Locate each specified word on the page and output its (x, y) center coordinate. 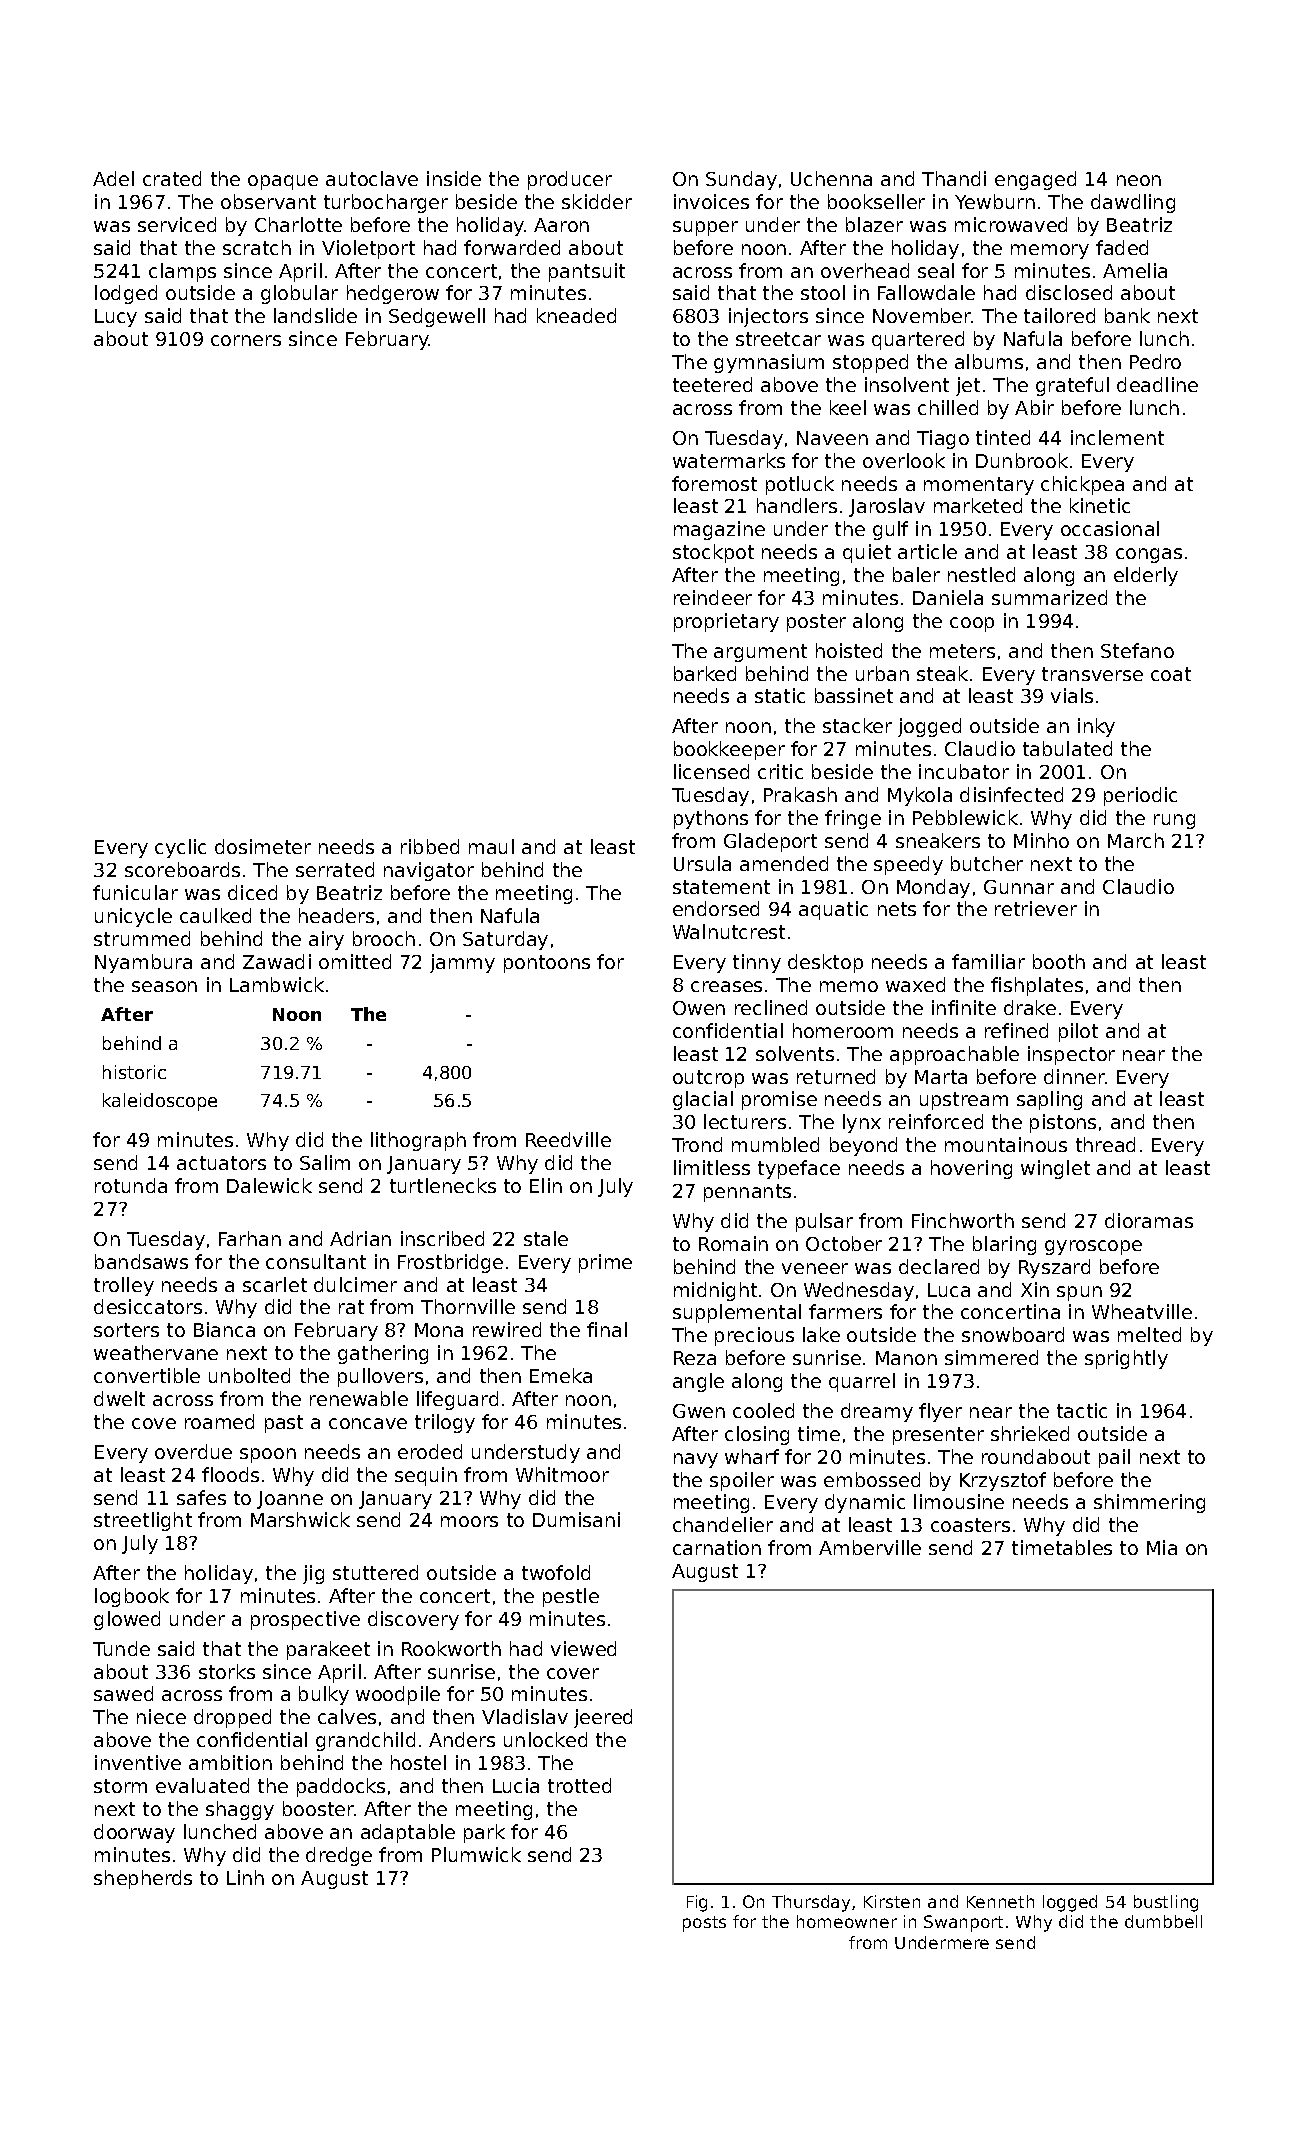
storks (227, 1671)
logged (1070, 1903)
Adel (113, 178)
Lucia (516, 1785)
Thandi (954, 178)
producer (570, 180)
